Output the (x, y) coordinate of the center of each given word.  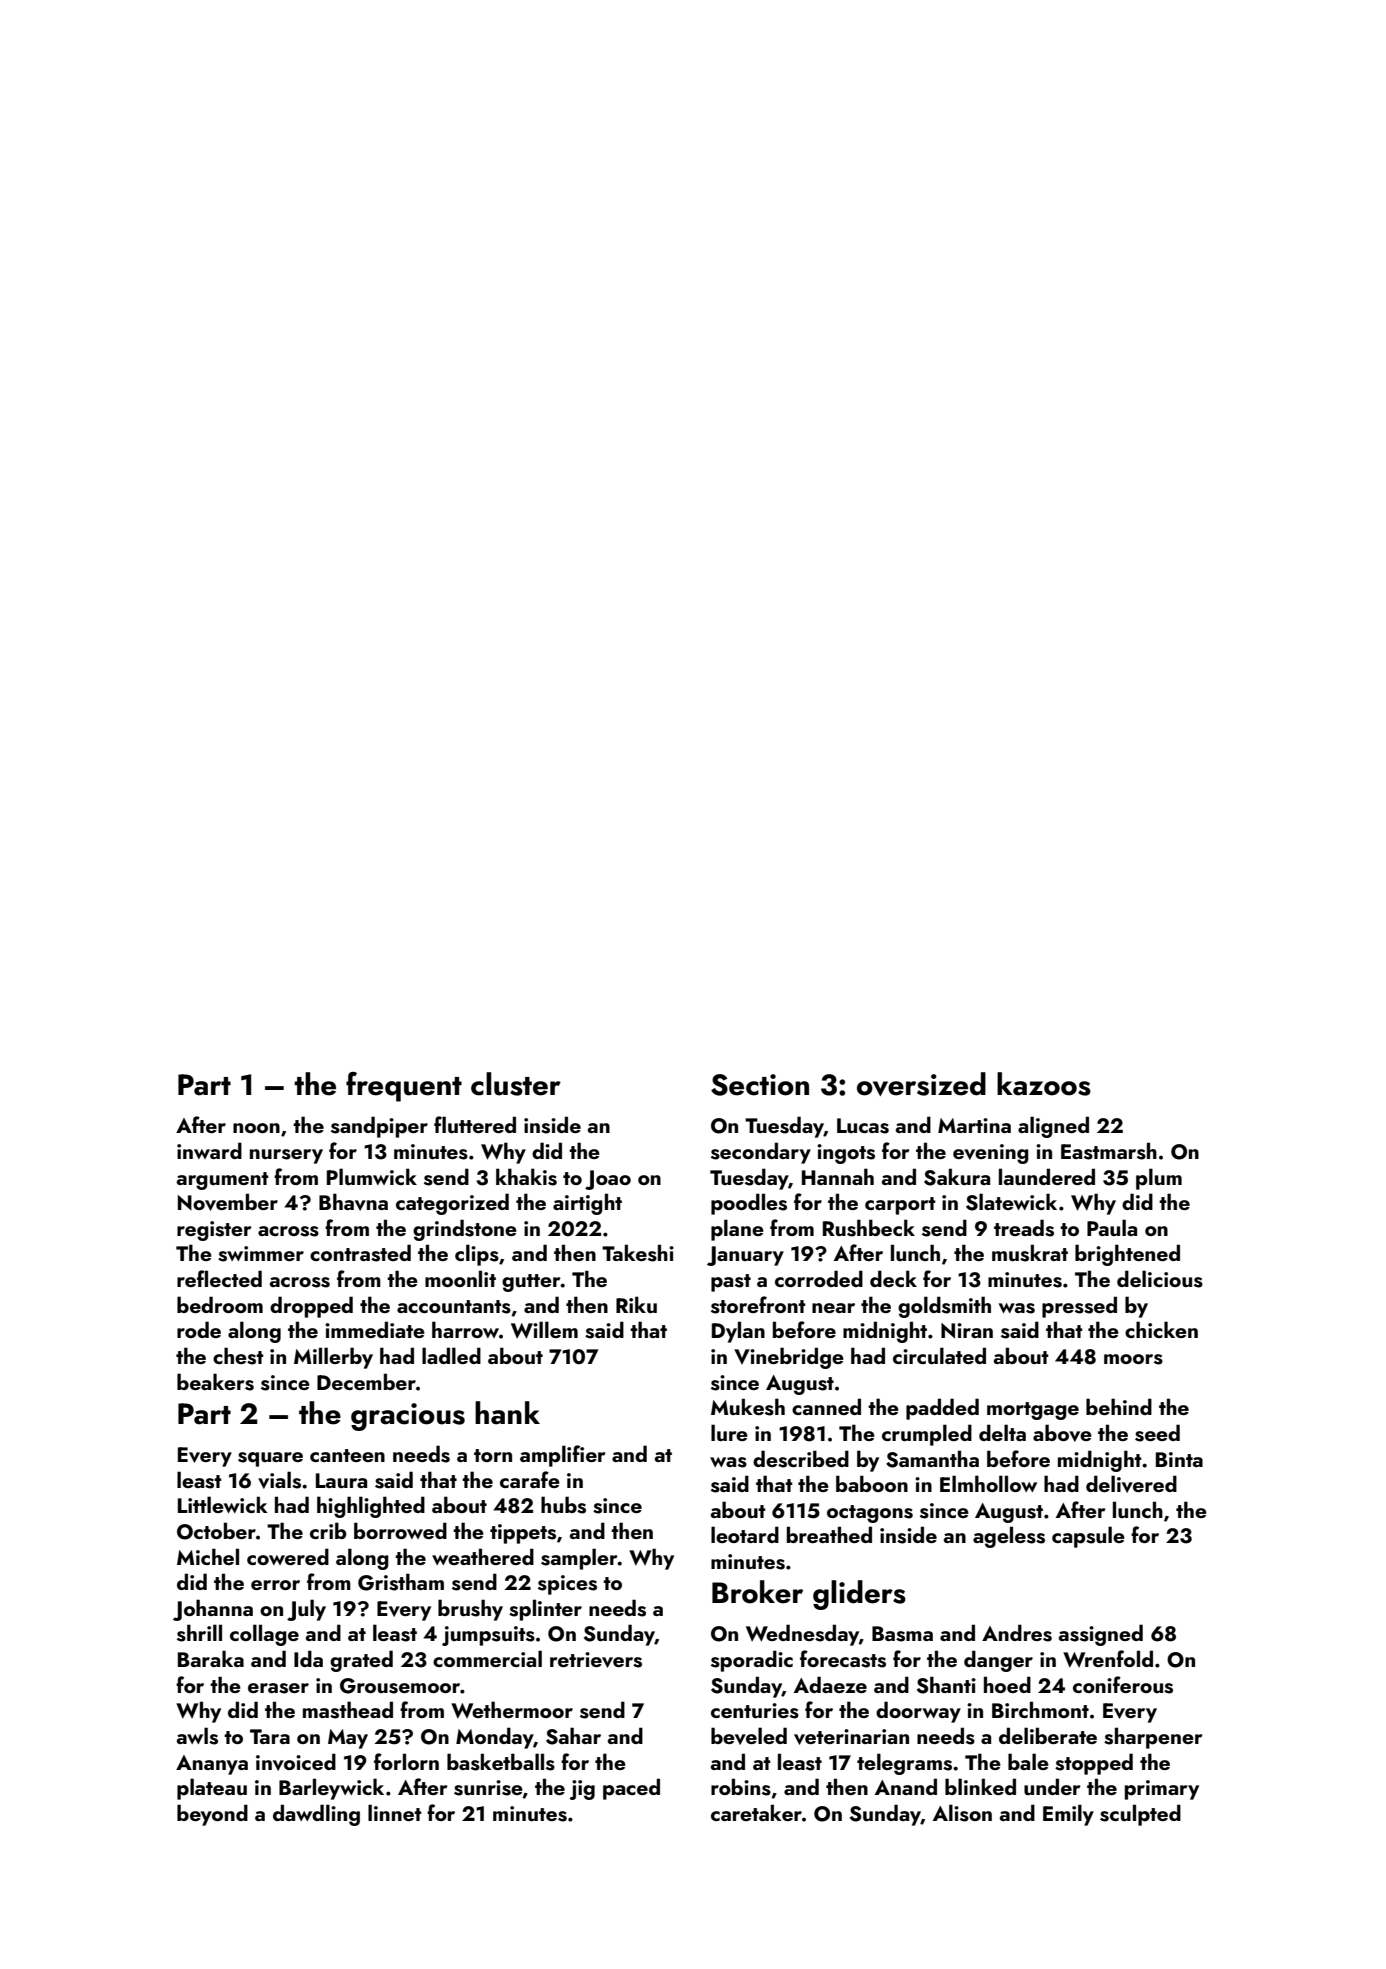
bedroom (220, 1304)
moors (1133, 1359)
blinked (980, 1786)
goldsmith (944, 1307)
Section (760, 1085)
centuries (755, 1711)
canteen (347, 1455)
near (833, 1308)
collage (264, 1635)
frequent (404, 1087)
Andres (1017, 1633)
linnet (395, 1812)
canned (826, 1406)
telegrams (904, 1764)
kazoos (1044, 1084)
